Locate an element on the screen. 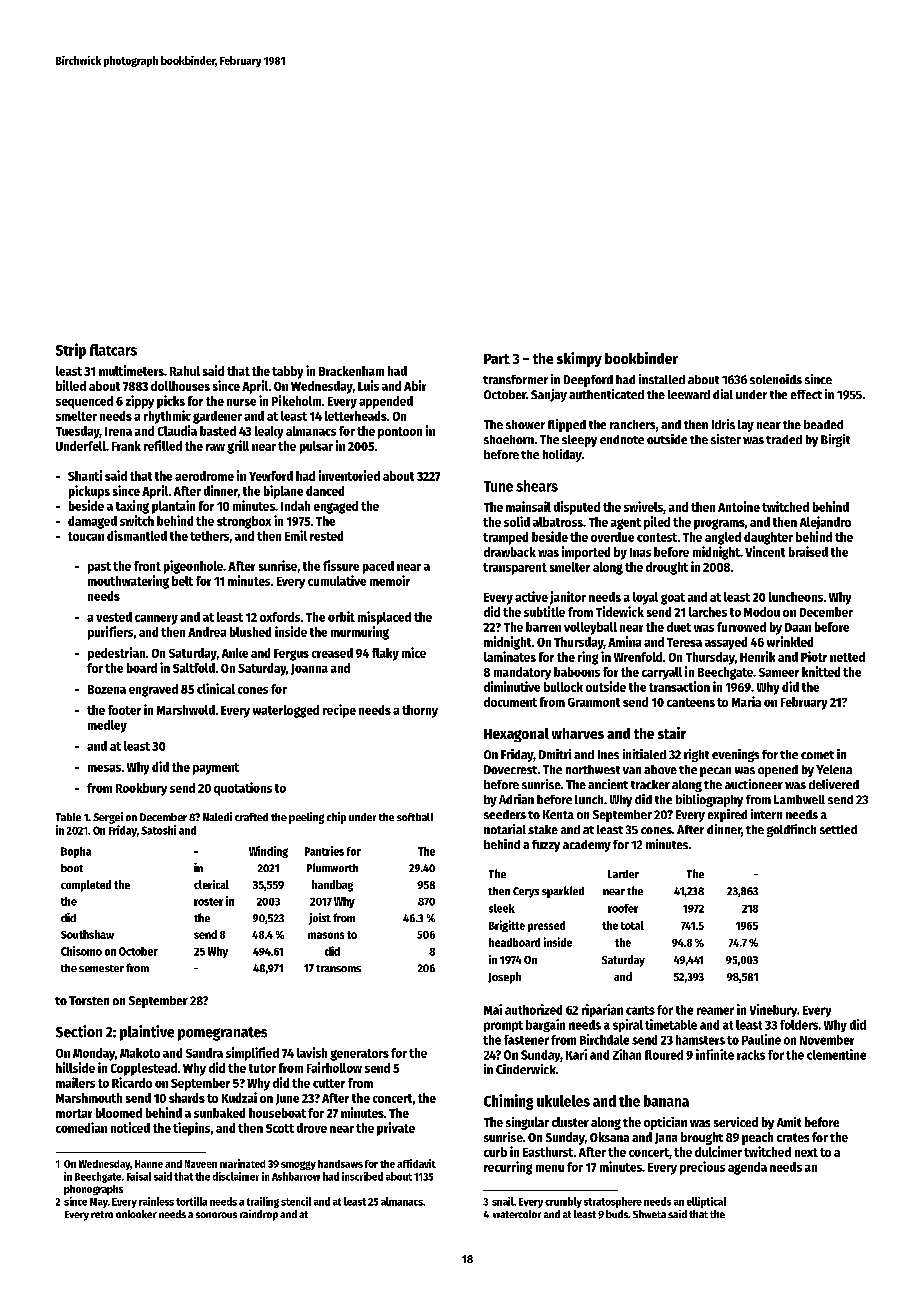 This screenshot has height=1308, width=924. mice is located at coordinates (414, 652).
